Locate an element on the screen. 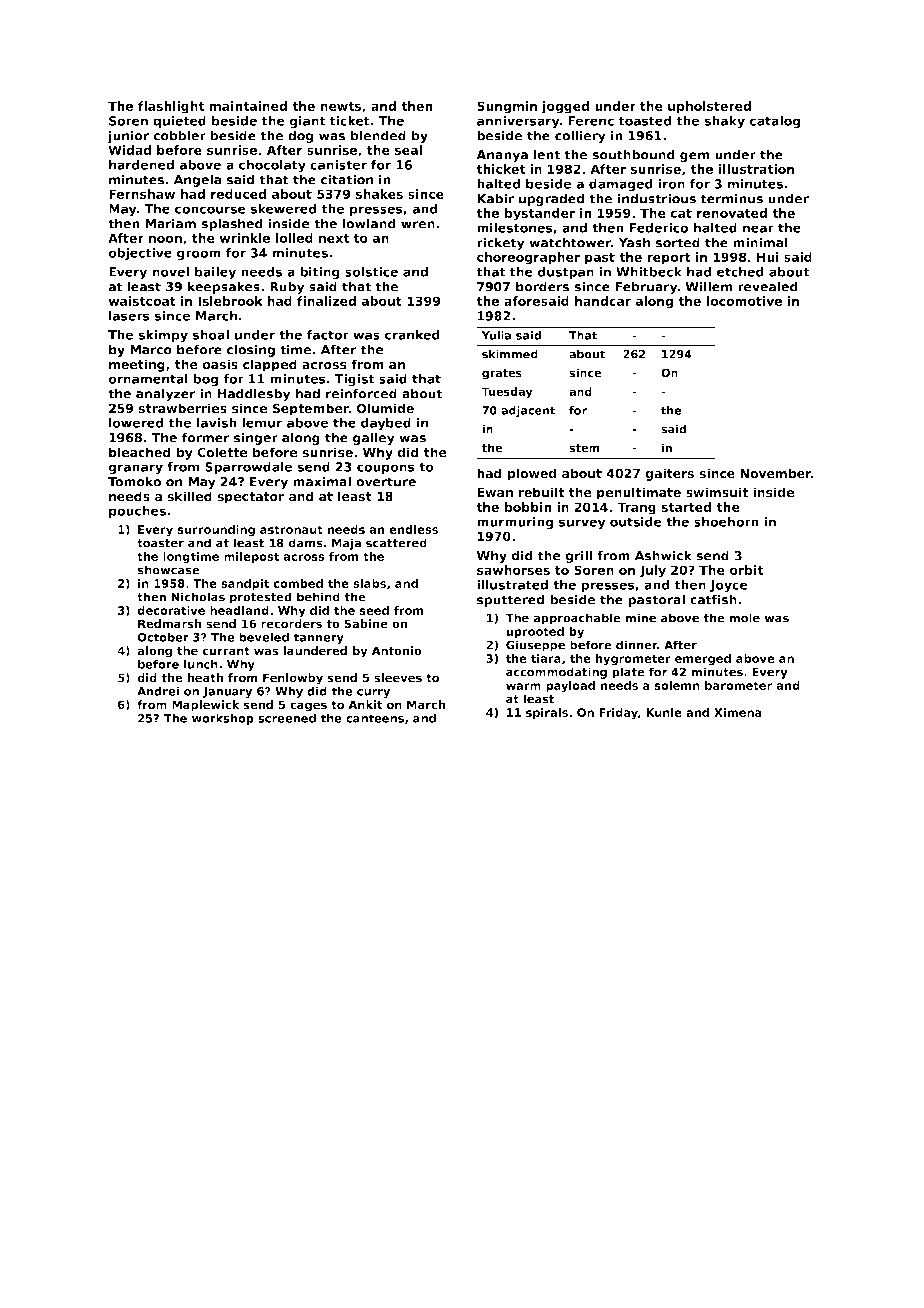  screened is located at coordinates (287, 718).
